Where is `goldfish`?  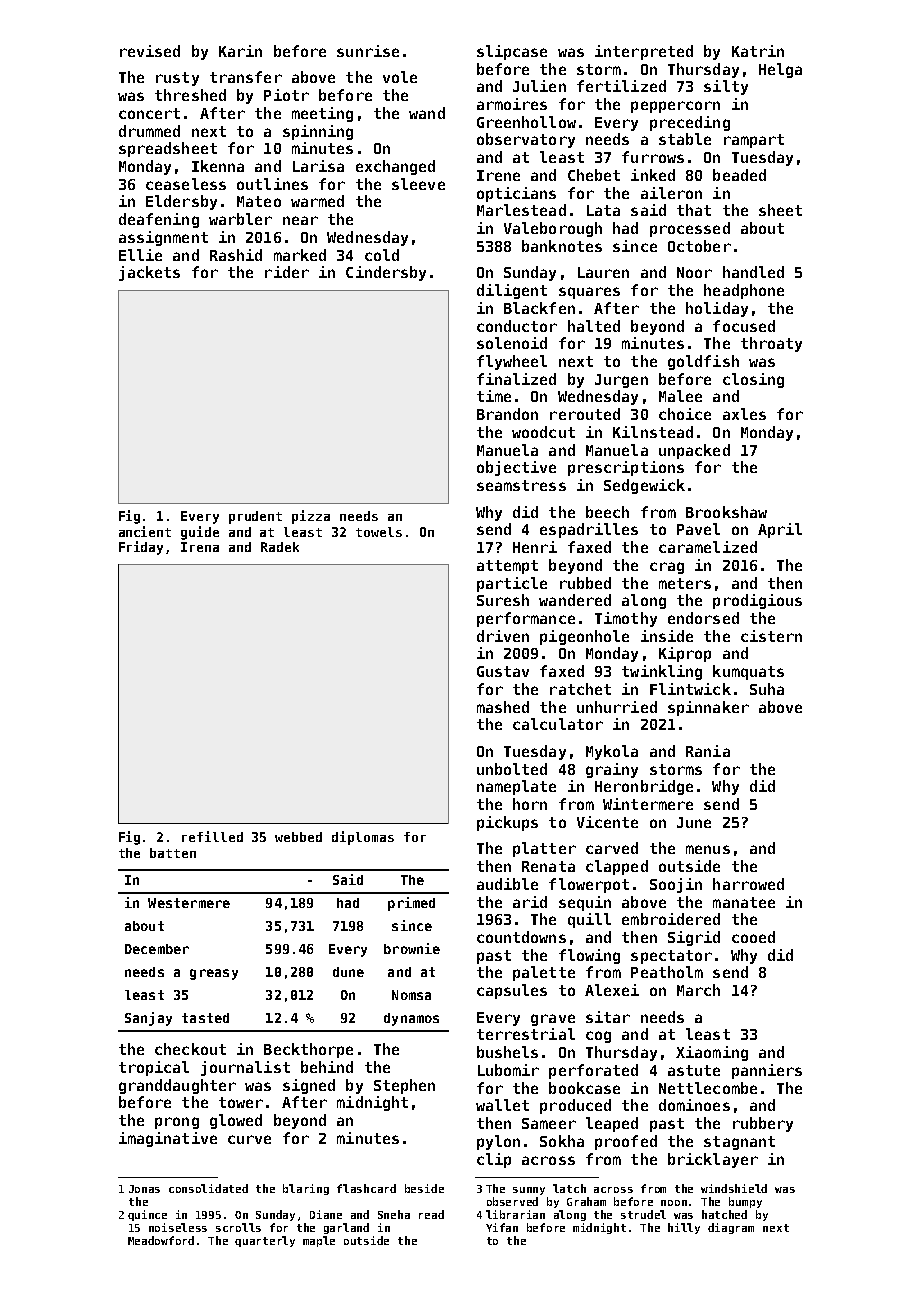 goldfish is located at coordinates (703, 362).
